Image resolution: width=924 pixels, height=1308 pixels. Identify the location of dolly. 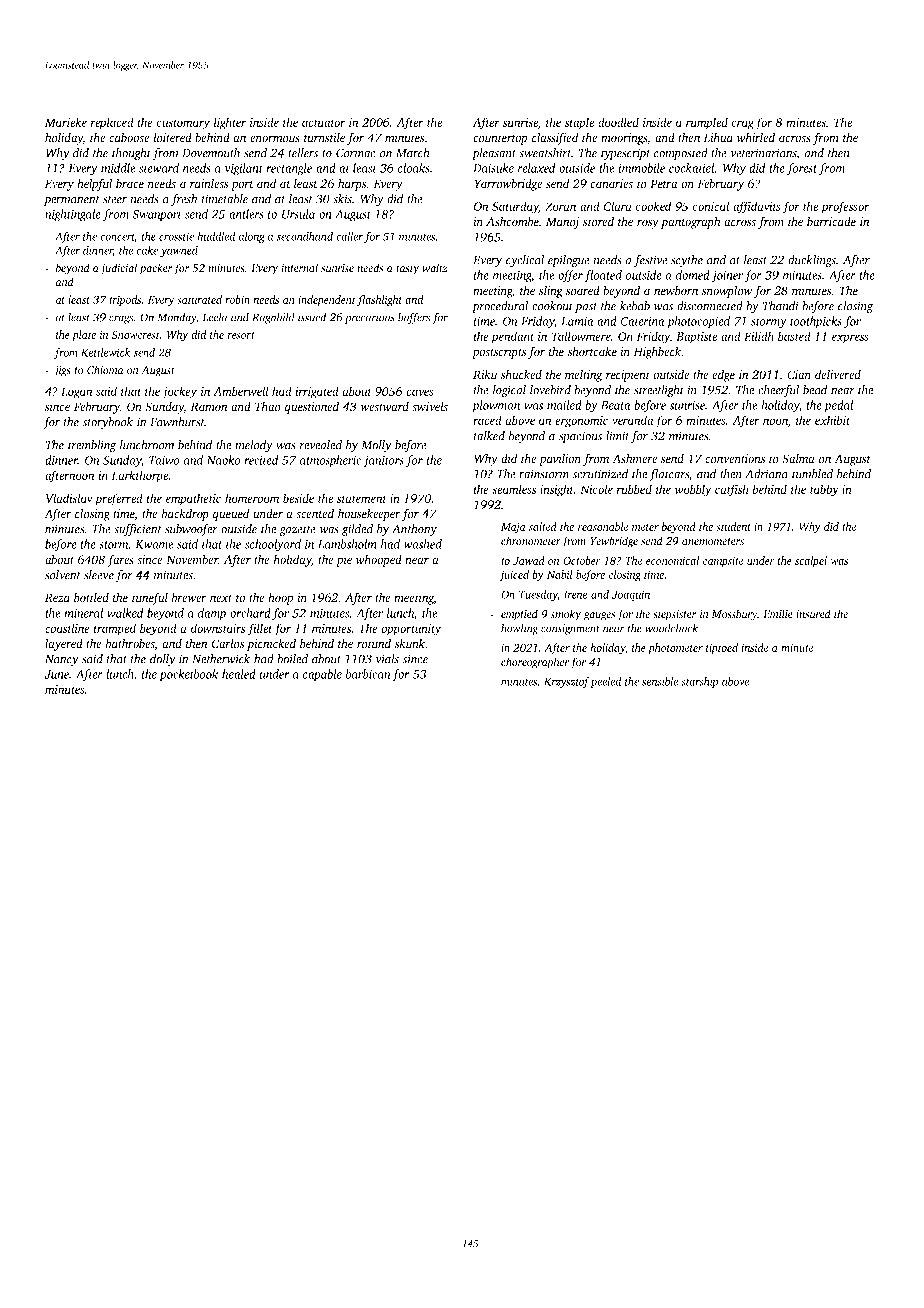
(163, 660).
